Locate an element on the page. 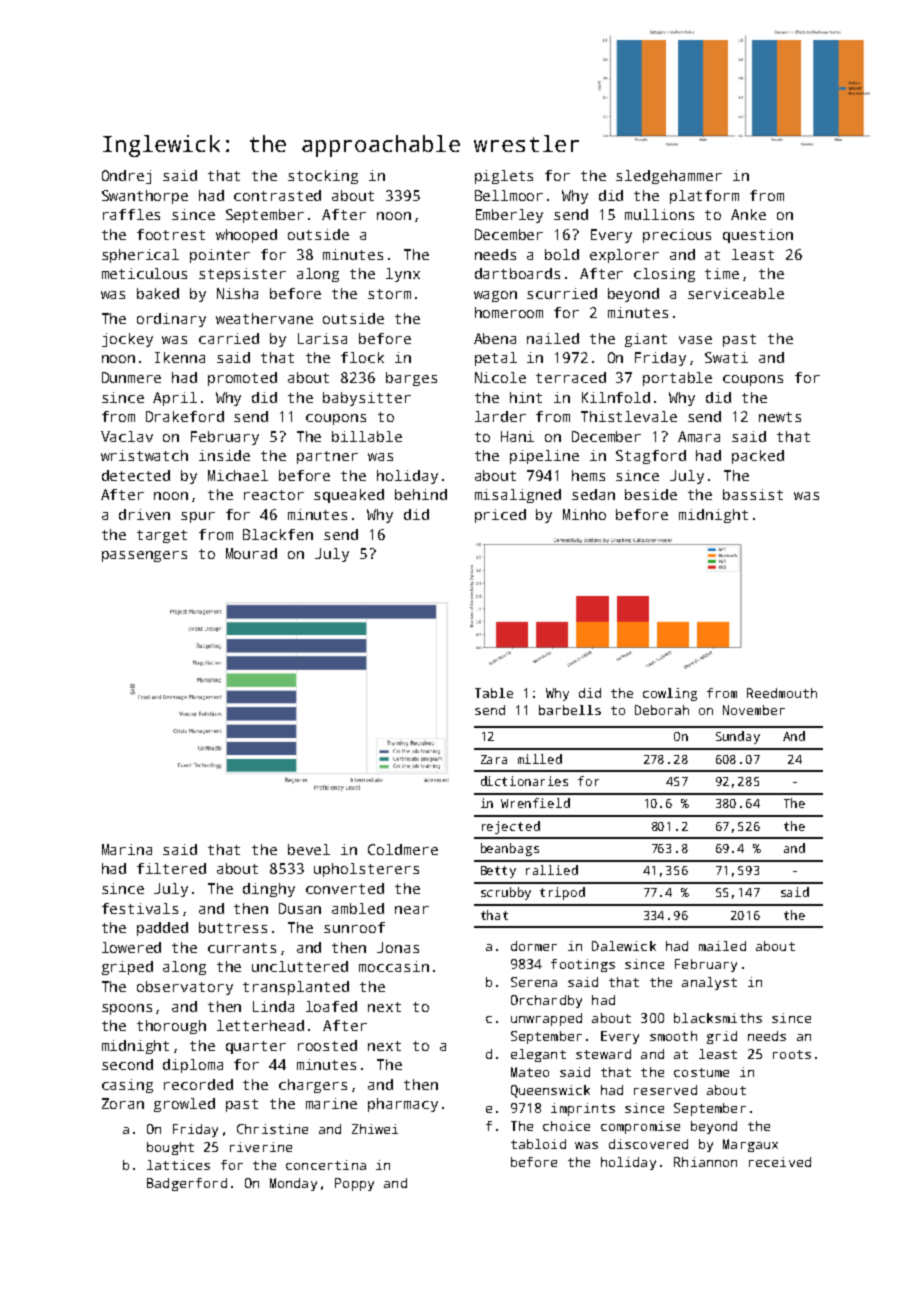  Zara is located at coordinates (494, 759).
